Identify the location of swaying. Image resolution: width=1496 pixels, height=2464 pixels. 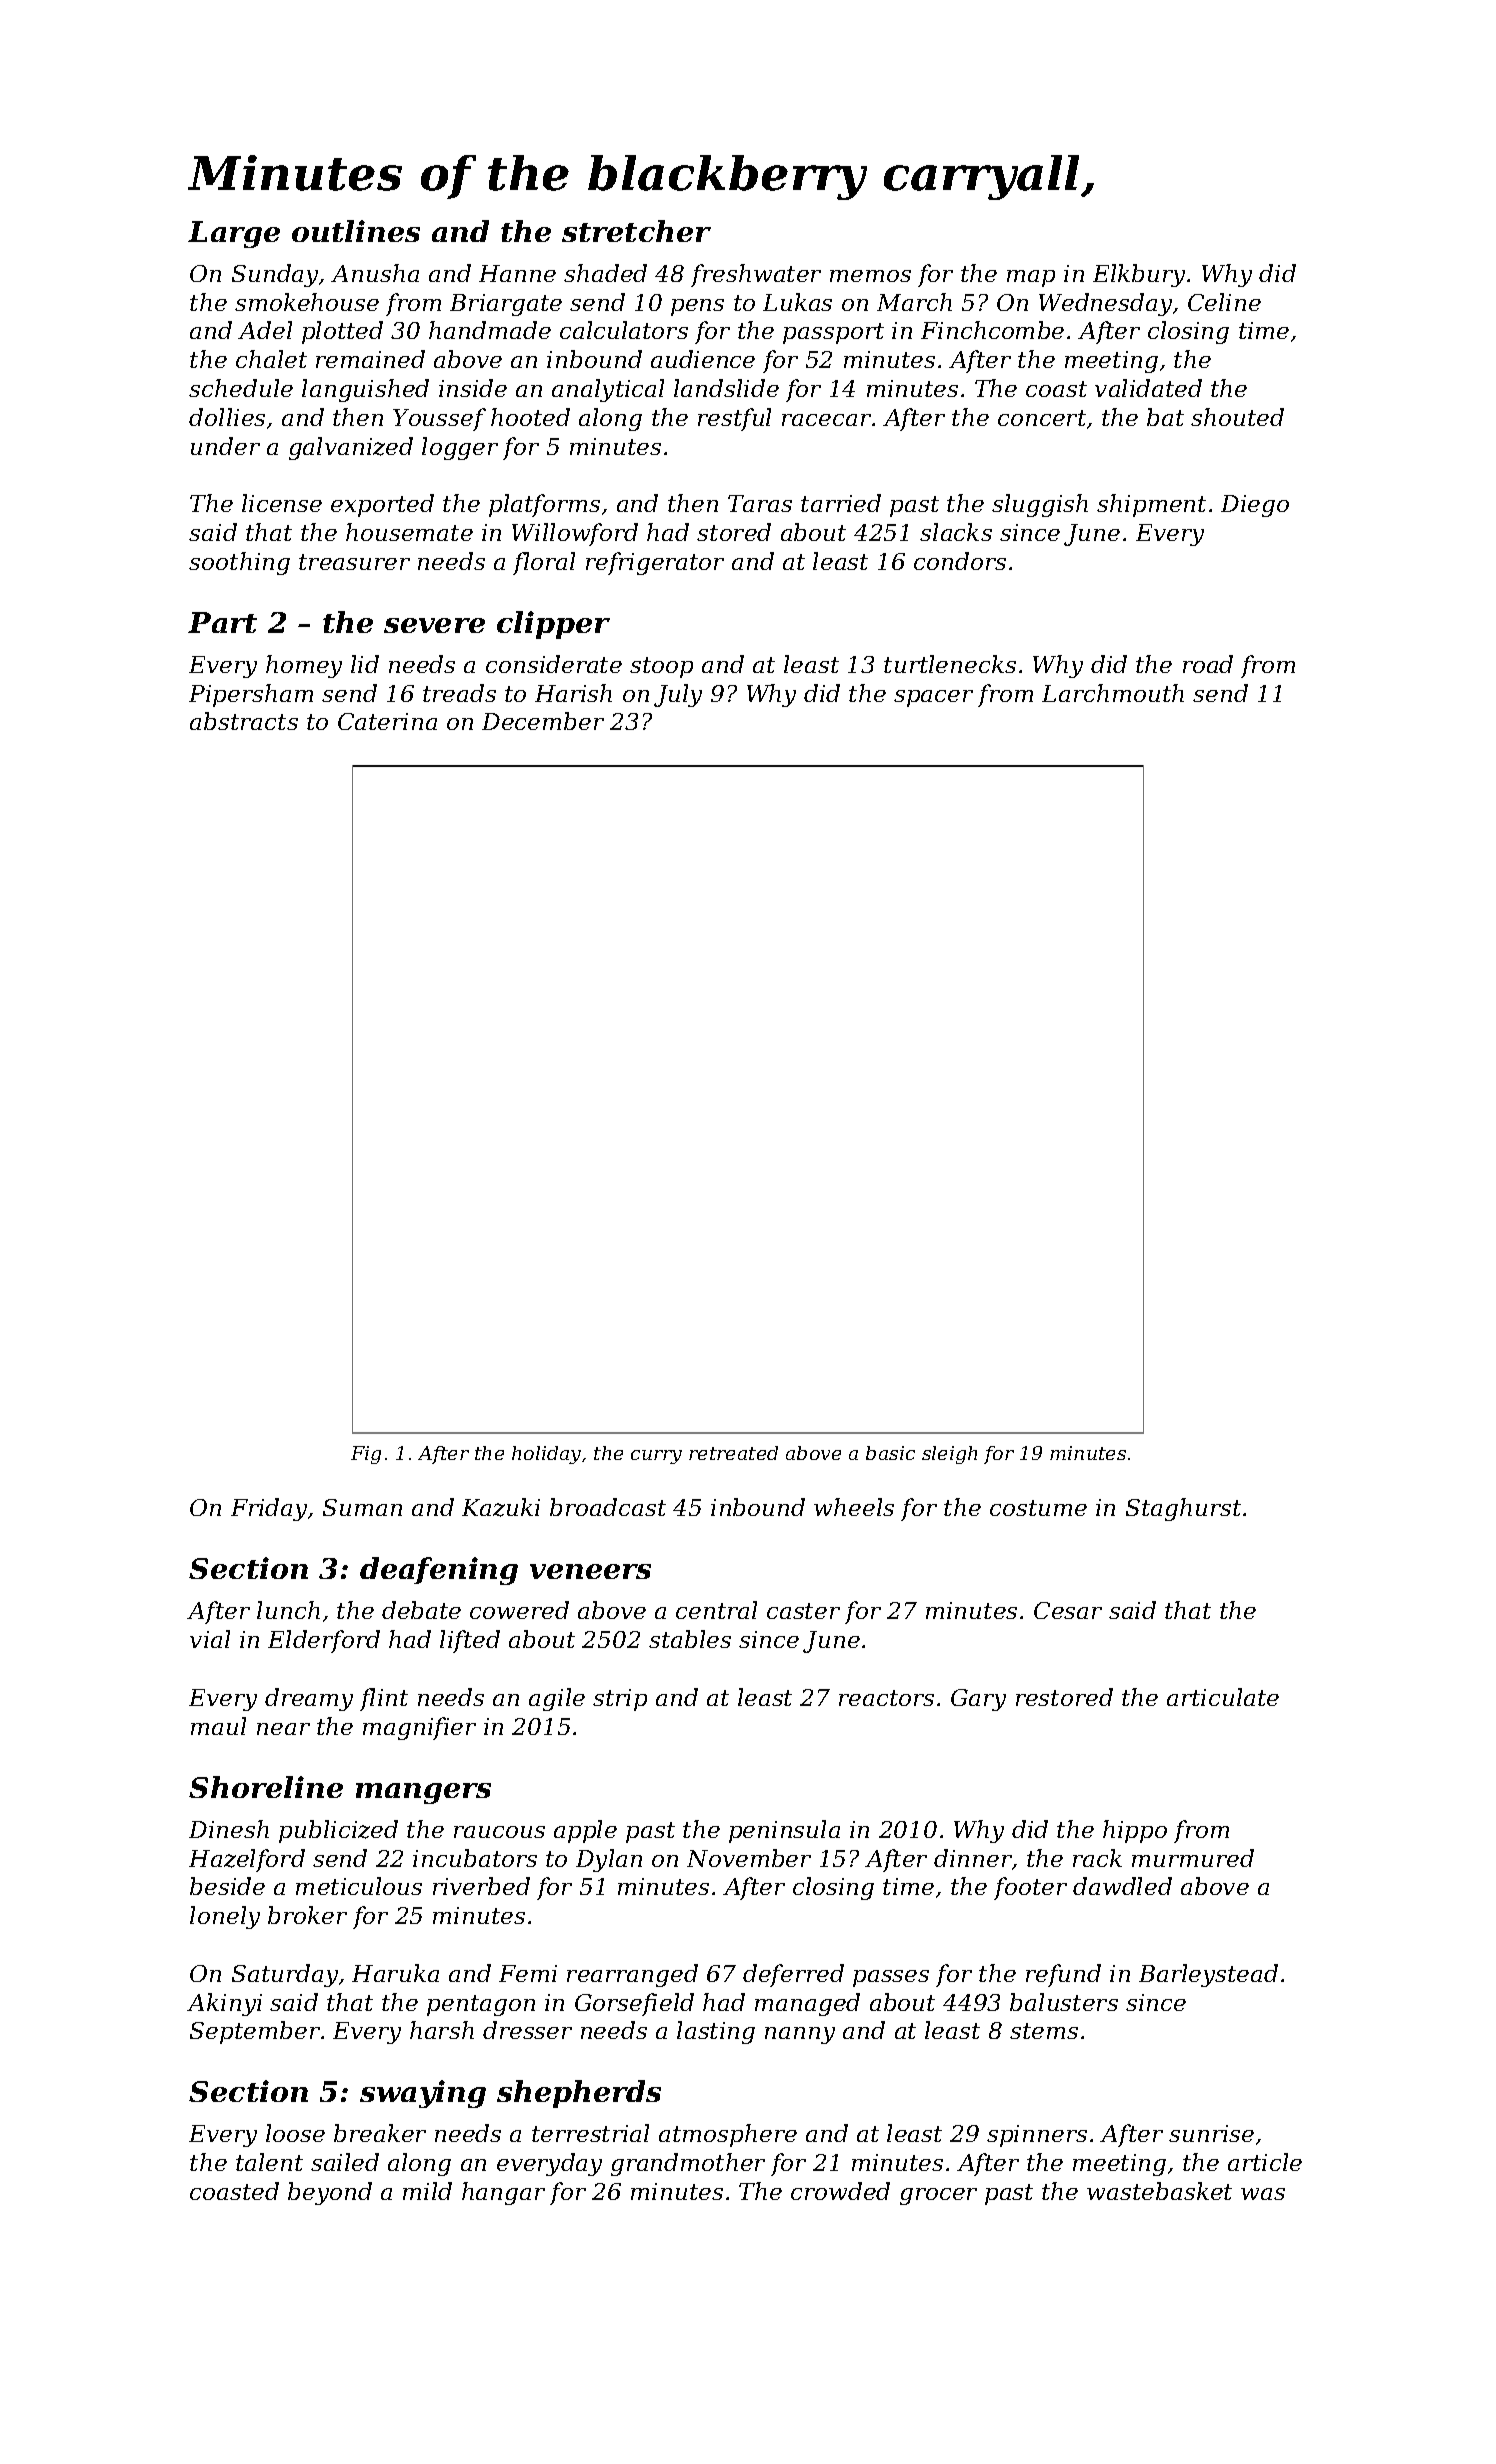
(423, 2094).
